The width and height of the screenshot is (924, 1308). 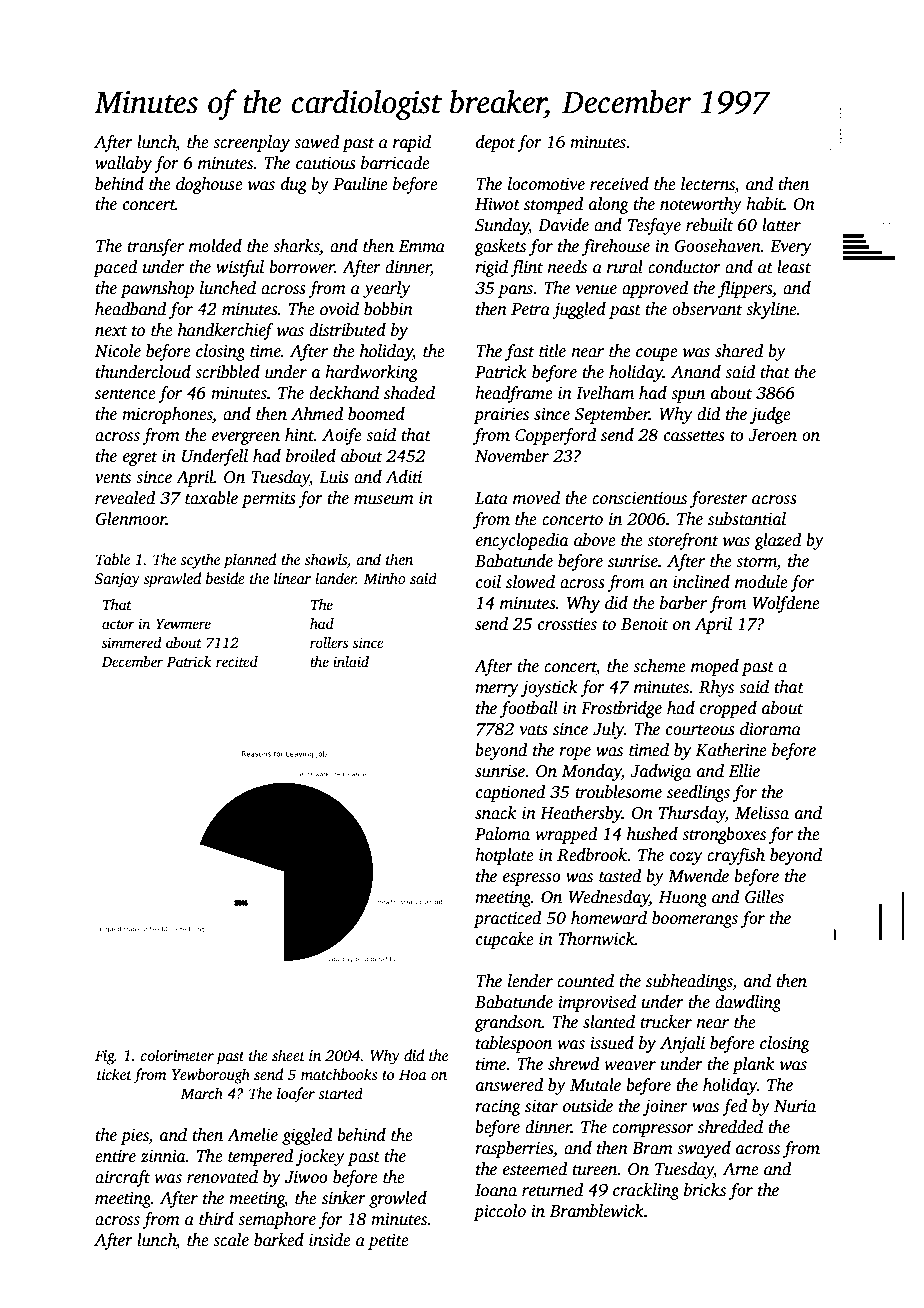 I want to click on crossties, so click(x=567, y=624).
